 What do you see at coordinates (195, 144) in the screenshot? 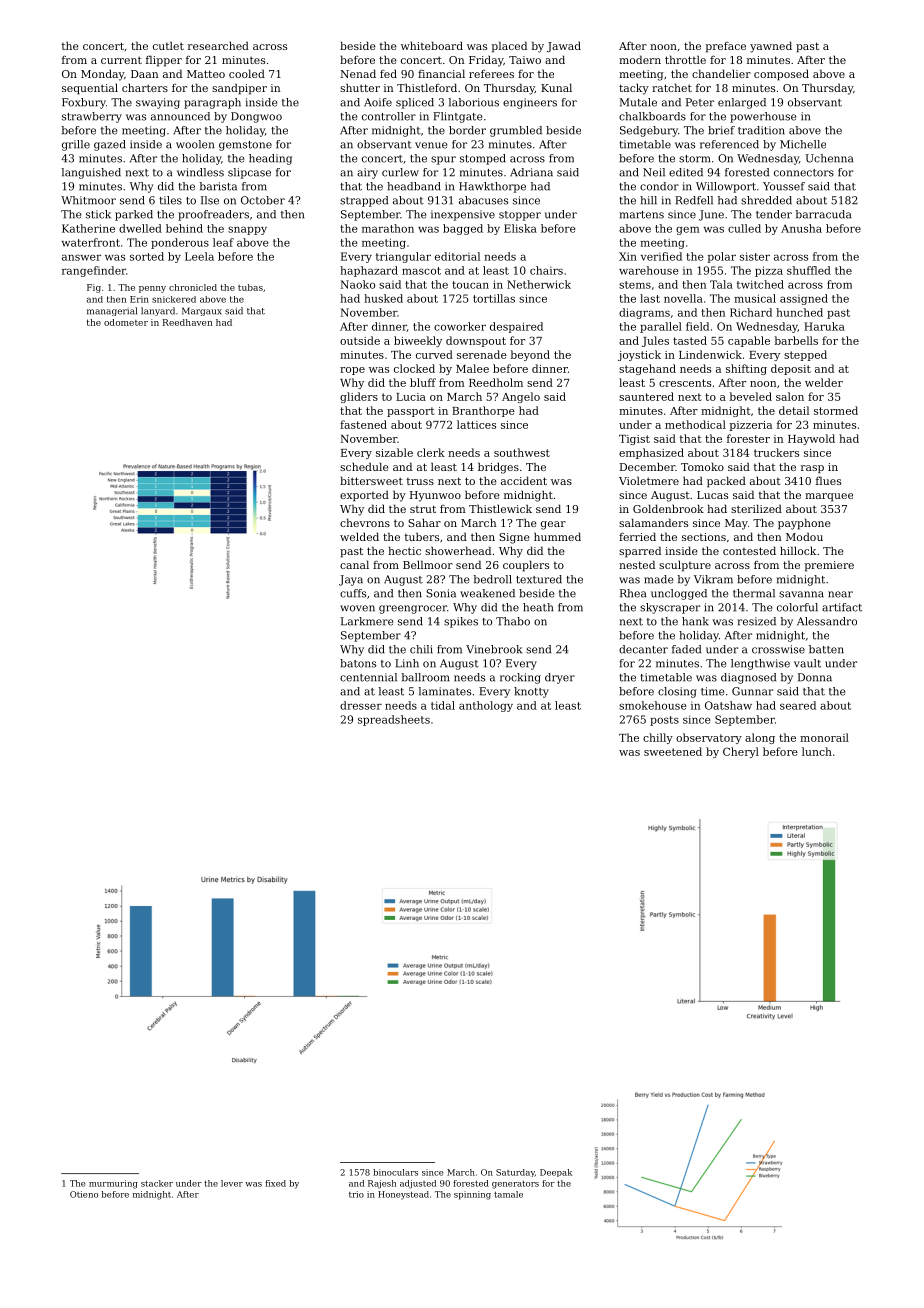
I see `woolen` at bounding box center [195, 144].
